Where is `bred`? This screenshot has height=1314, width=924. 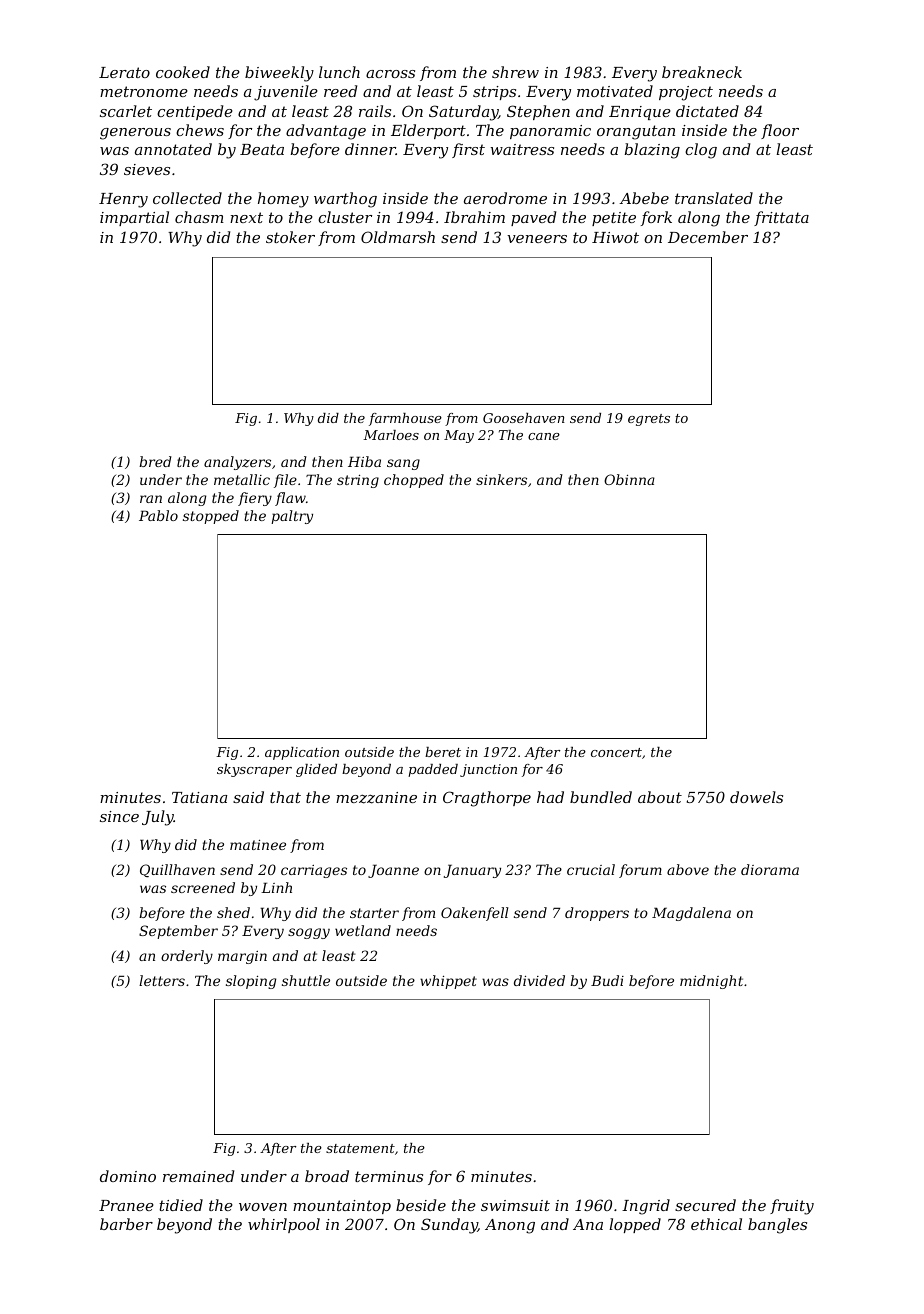
bred is located at coordinates (155, 461).
